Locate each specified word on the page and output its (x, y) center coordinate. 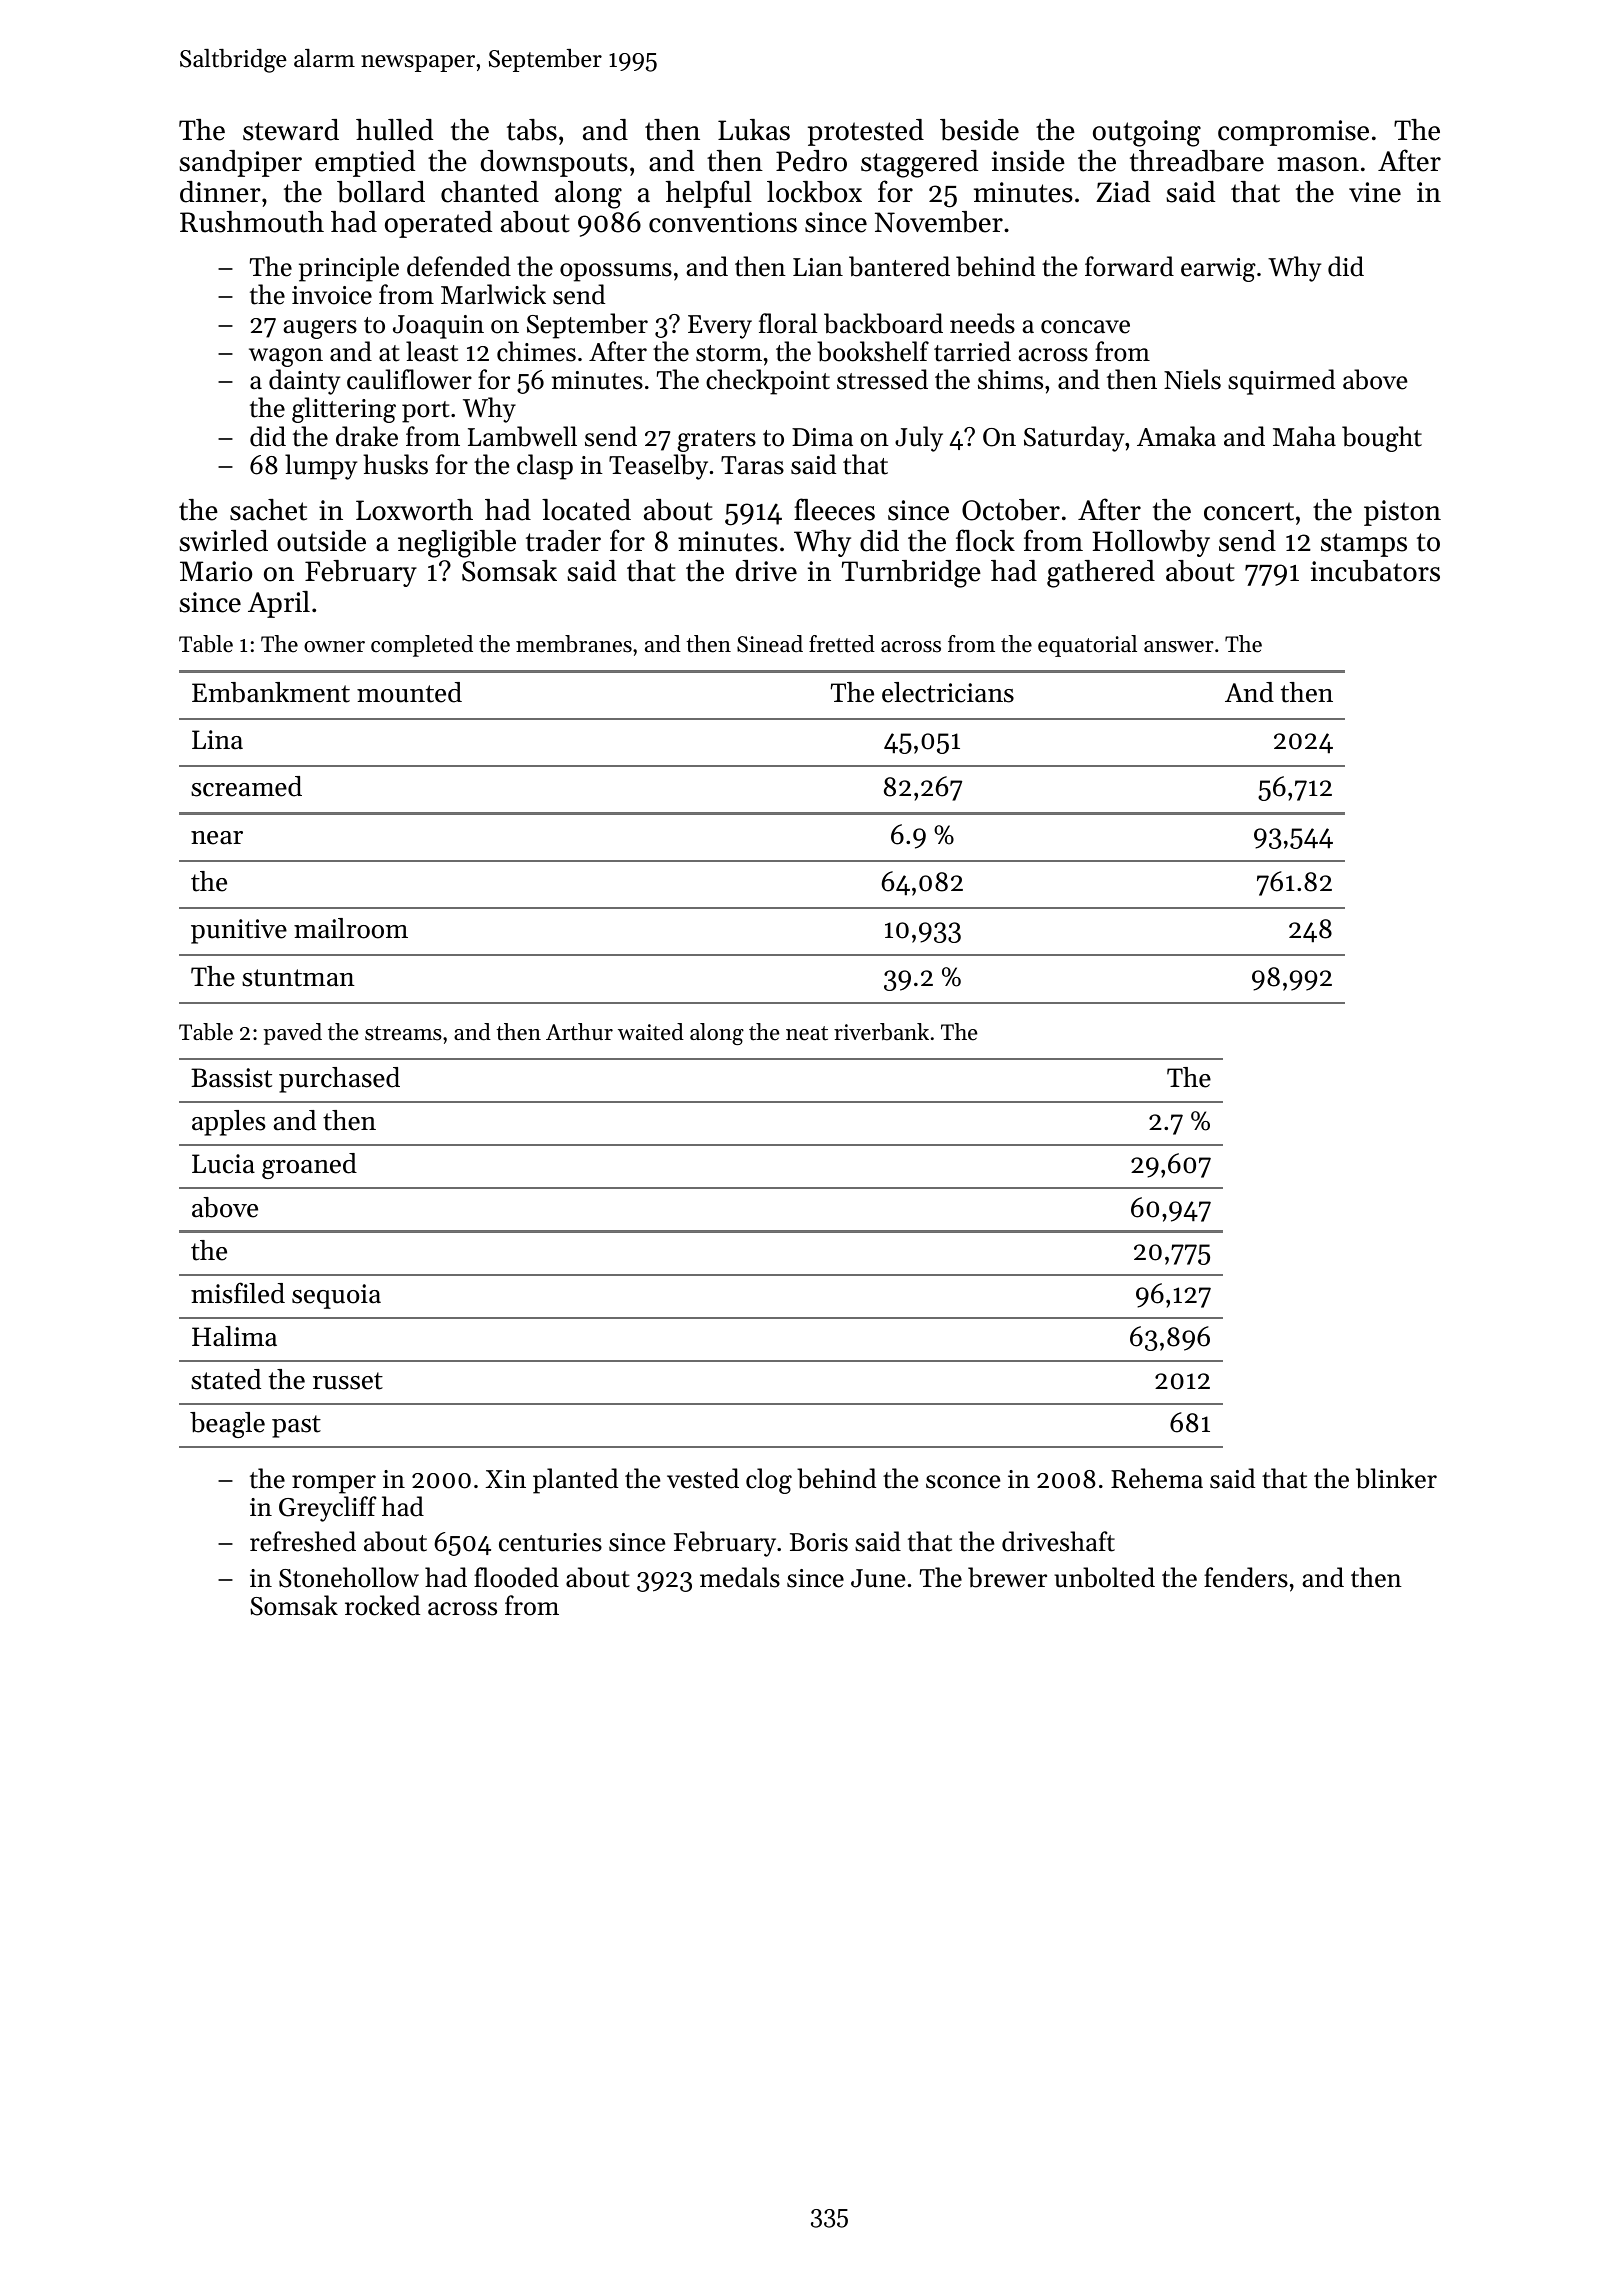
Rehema (1157, 1478)
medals (740, 1577)
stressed (882, 379)
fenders (1246, 1577)
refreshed (303, 1541)
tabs (532, 130)
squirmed (1281, 382)
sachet (268, 510)
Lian (818, 267)
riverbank (881, 1032)
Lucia (223, 1164)
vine (1375, 192)
